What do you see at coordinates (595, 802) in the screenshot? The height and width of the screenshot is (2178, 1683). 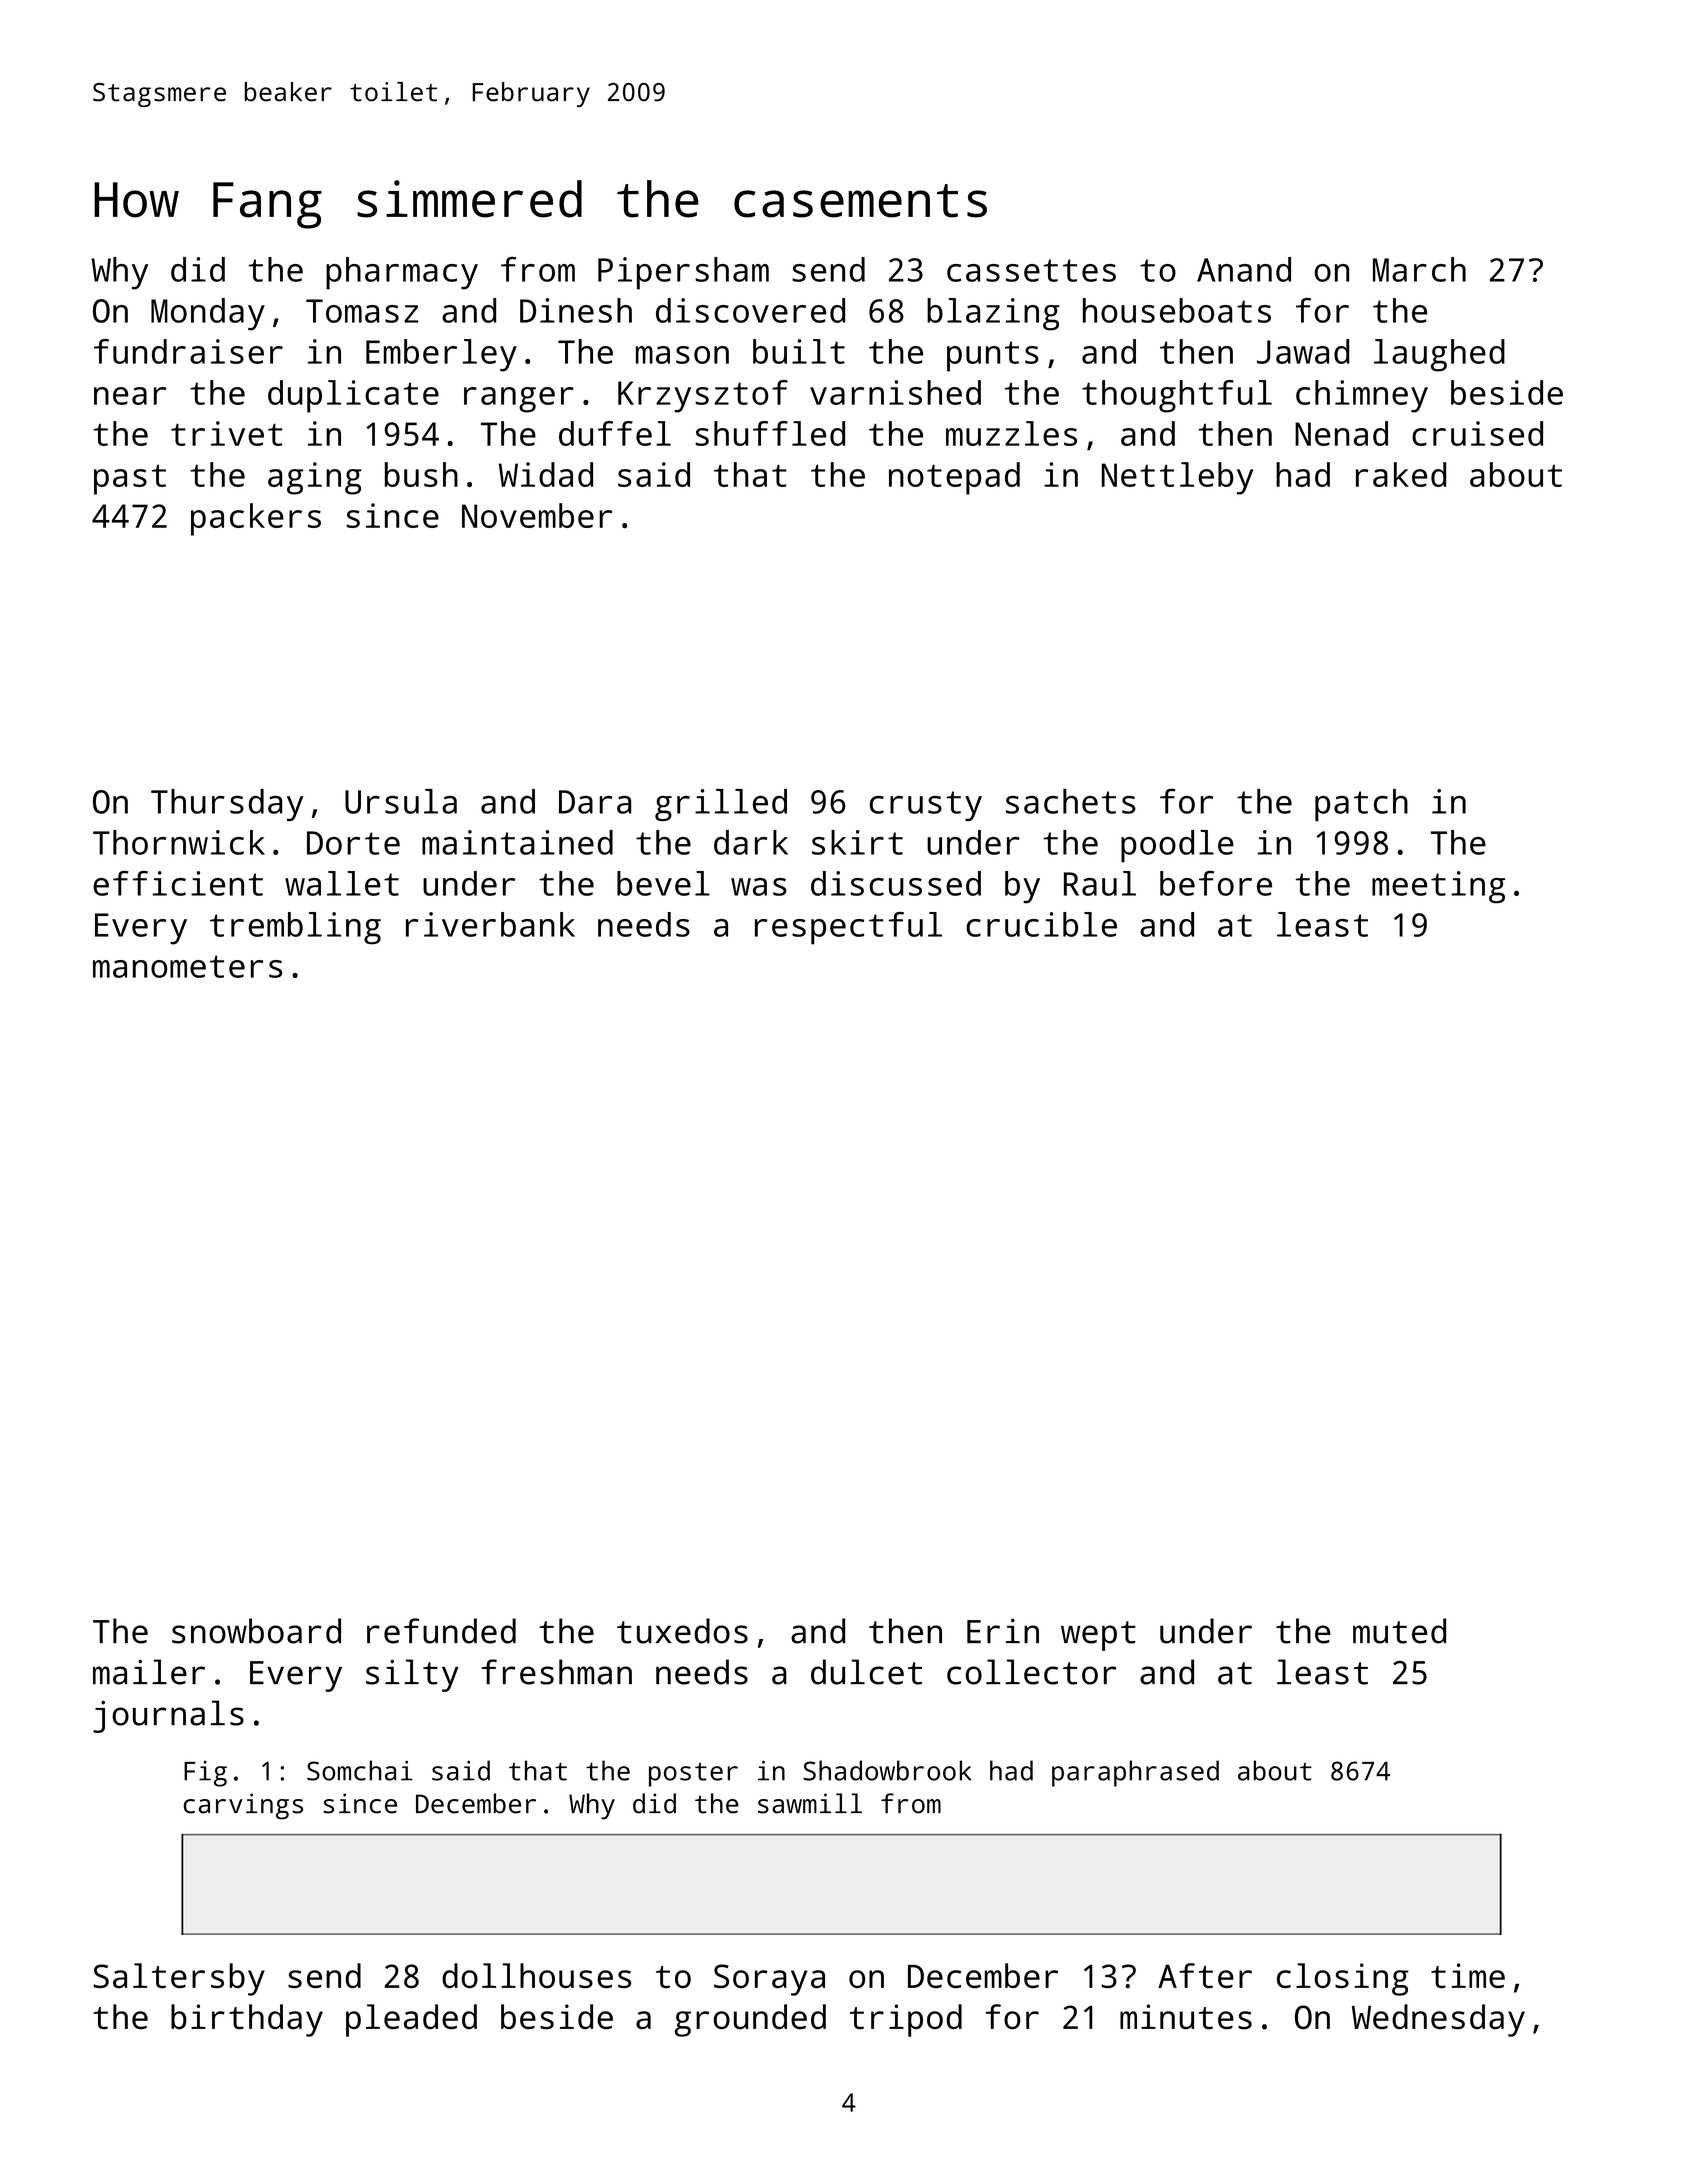 I see `Dara` at bounding box center [595, 802].
